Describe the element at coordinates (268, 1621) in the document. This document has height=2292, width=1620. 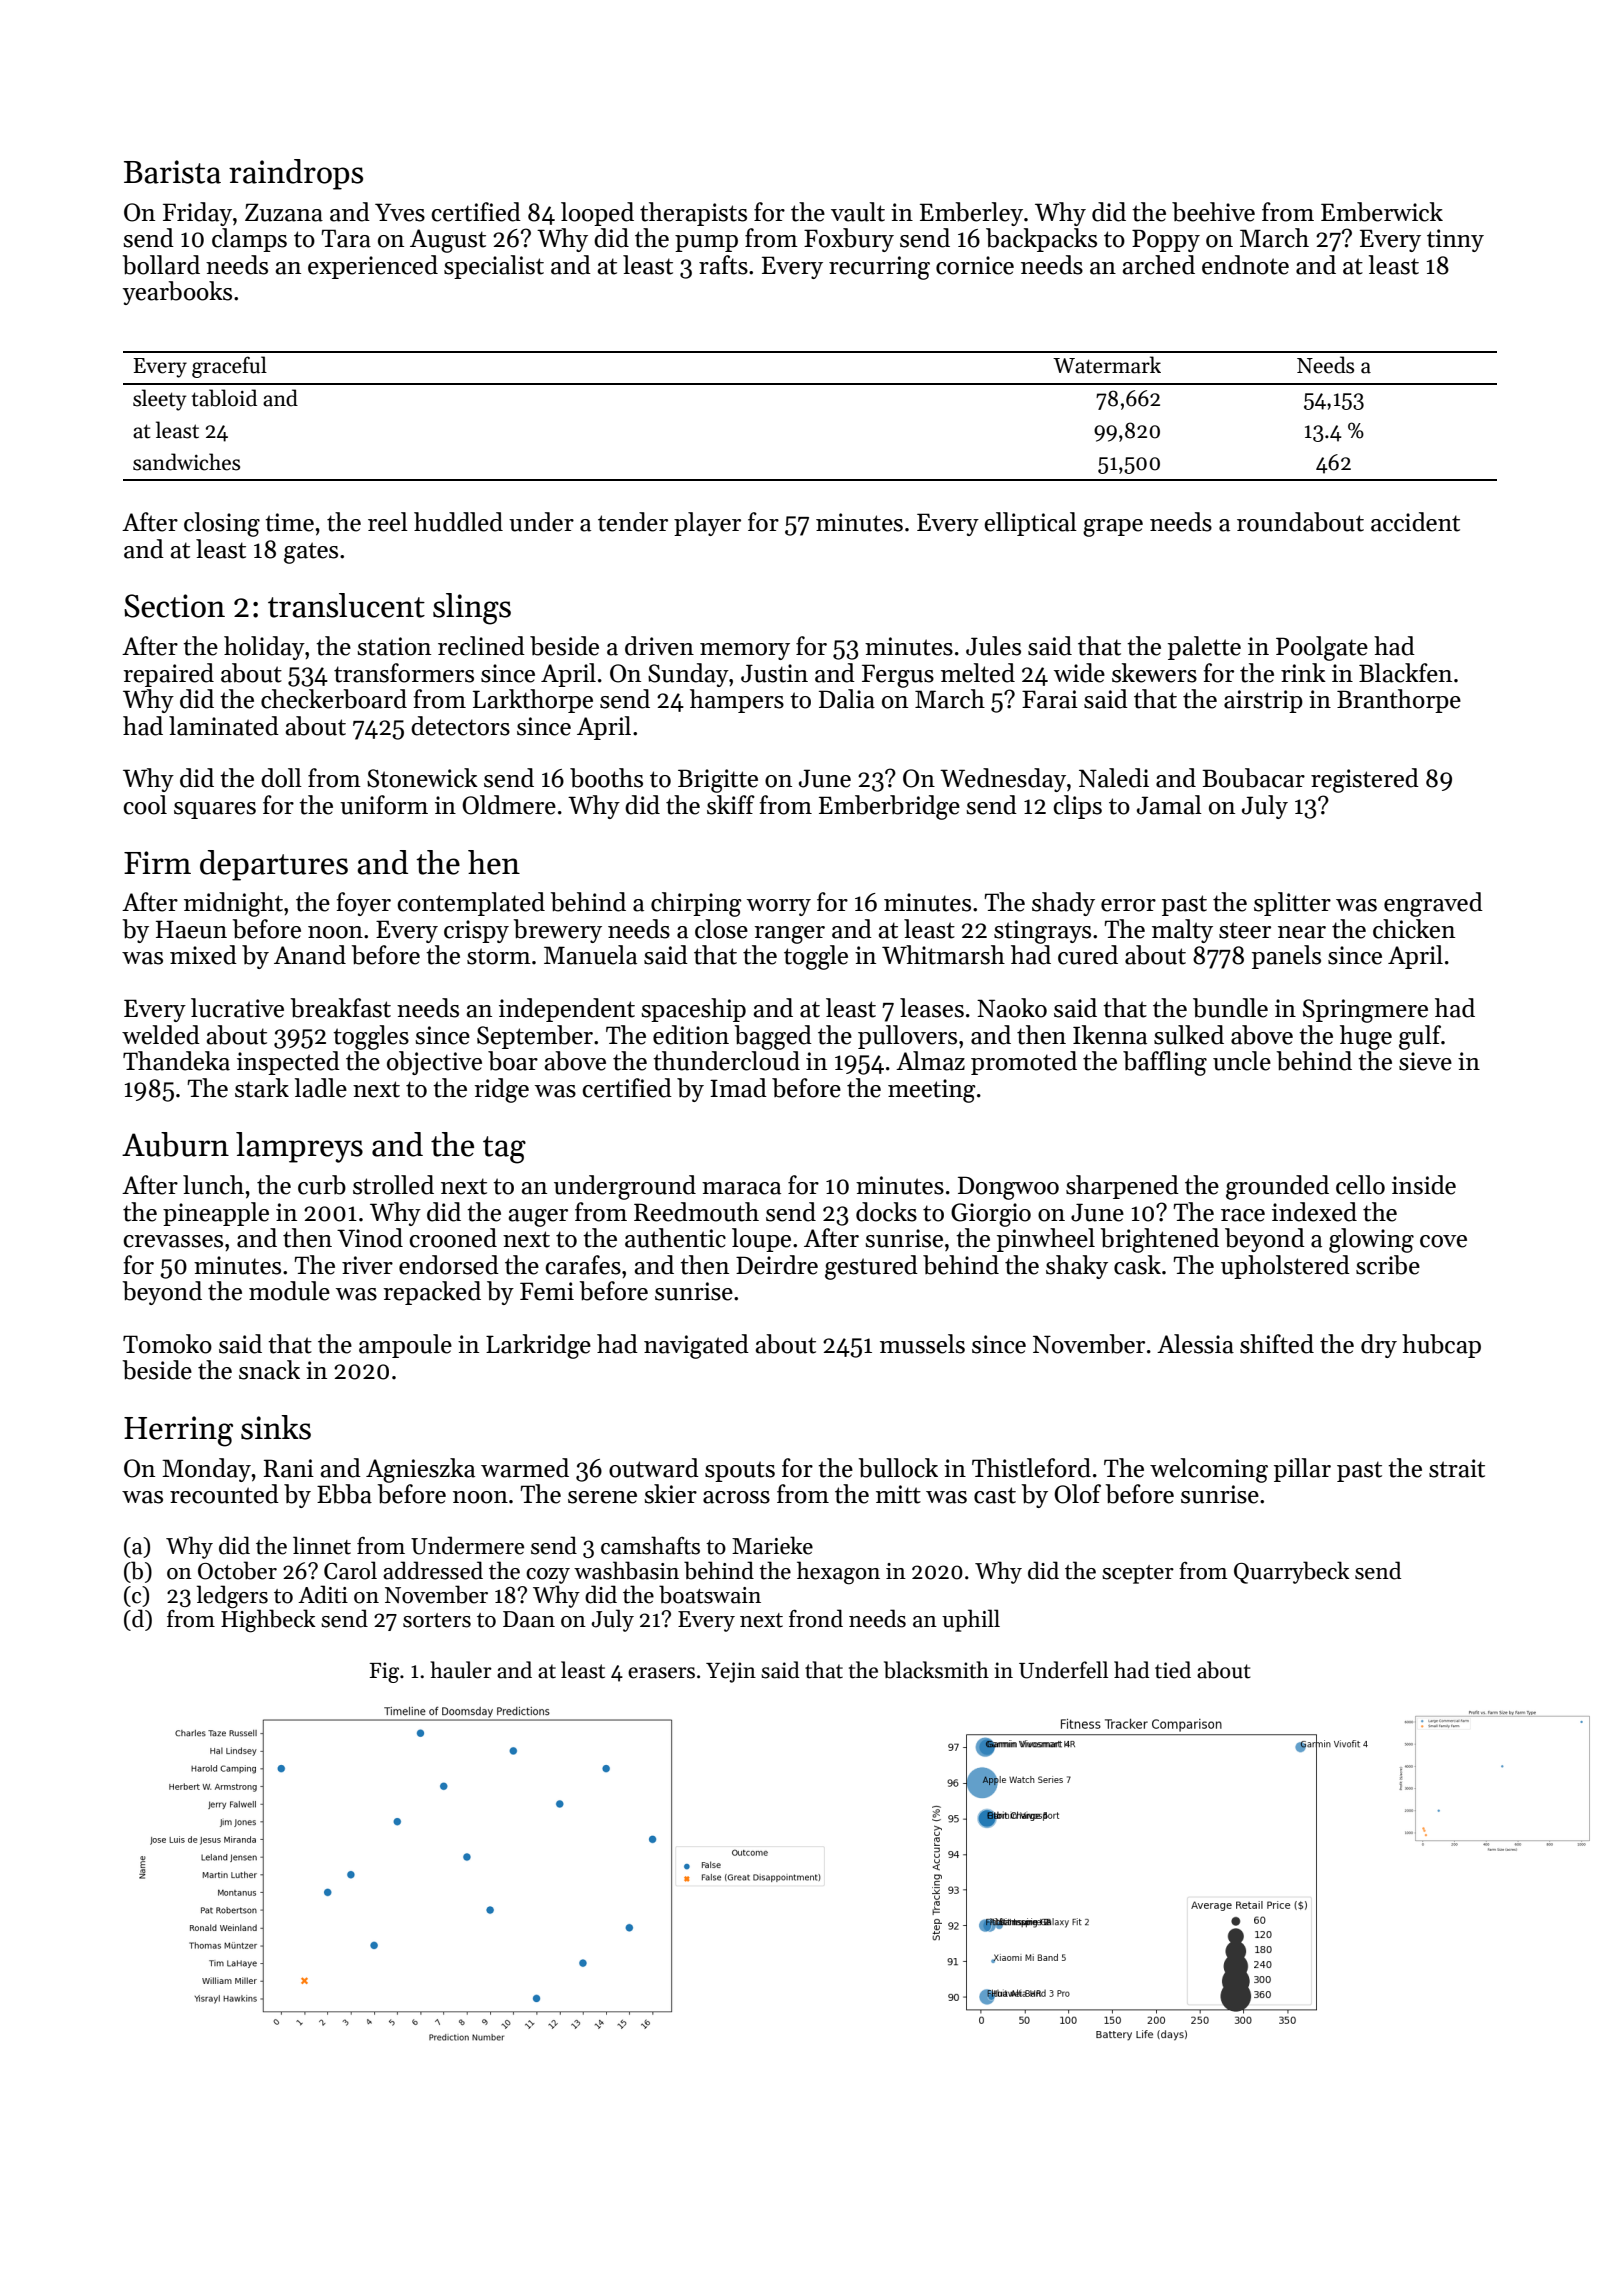
I see `Highbeck` at that location.
